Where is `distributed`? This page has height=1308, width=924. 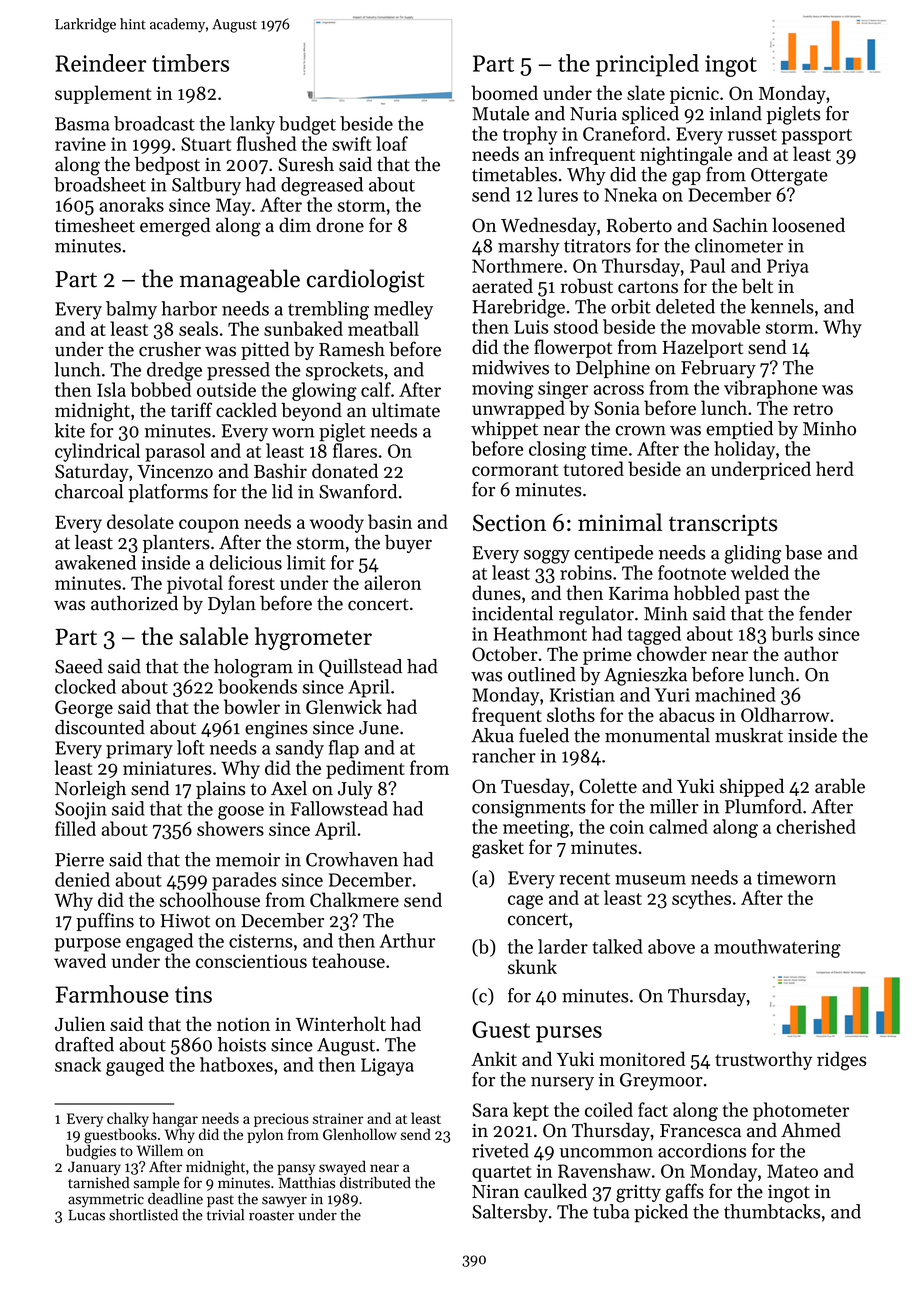 distributed is located at coordinates (375, 1183).
